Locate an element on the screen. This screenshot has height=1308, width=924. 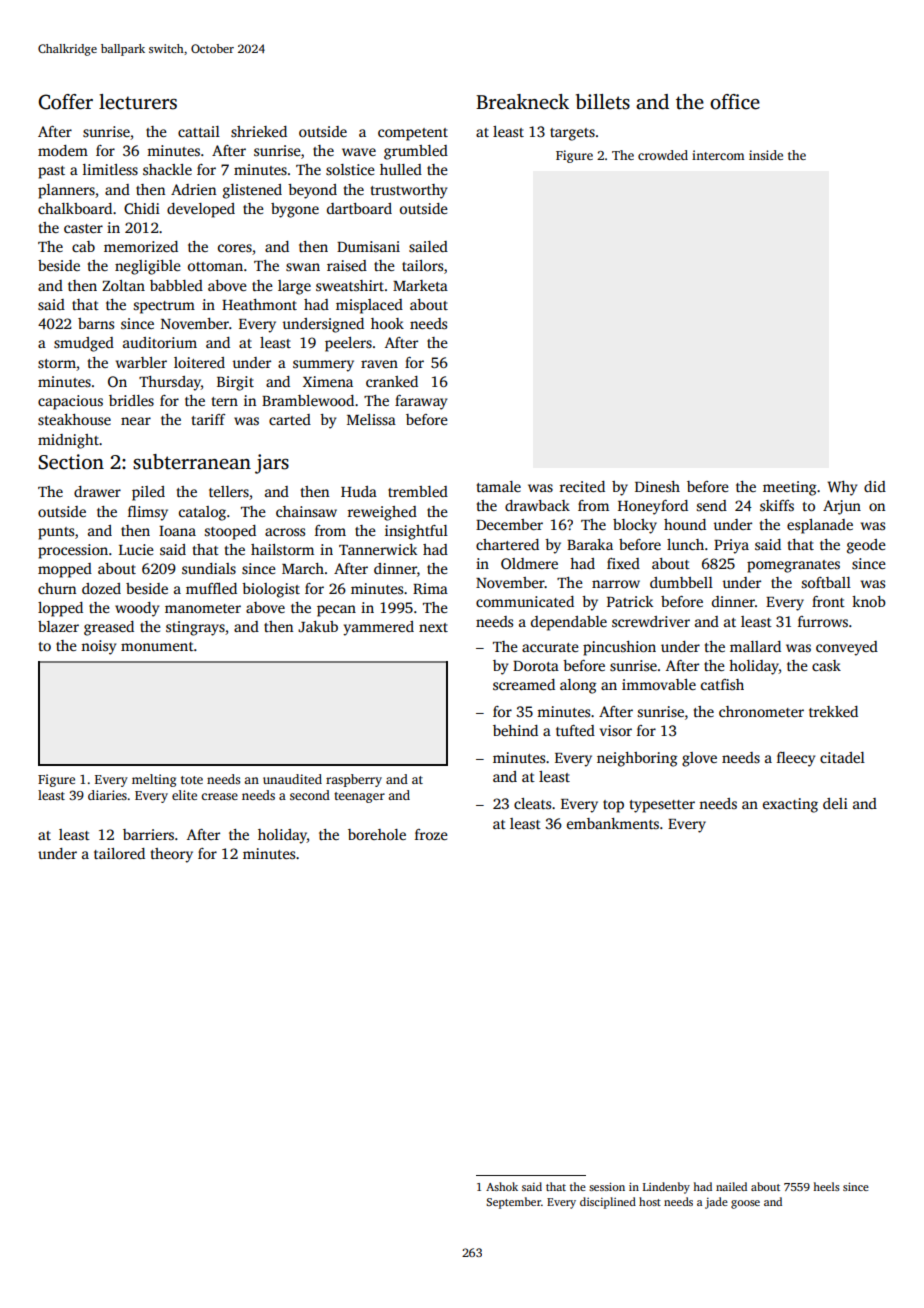
insightful is located at coordinates (416, 532).
